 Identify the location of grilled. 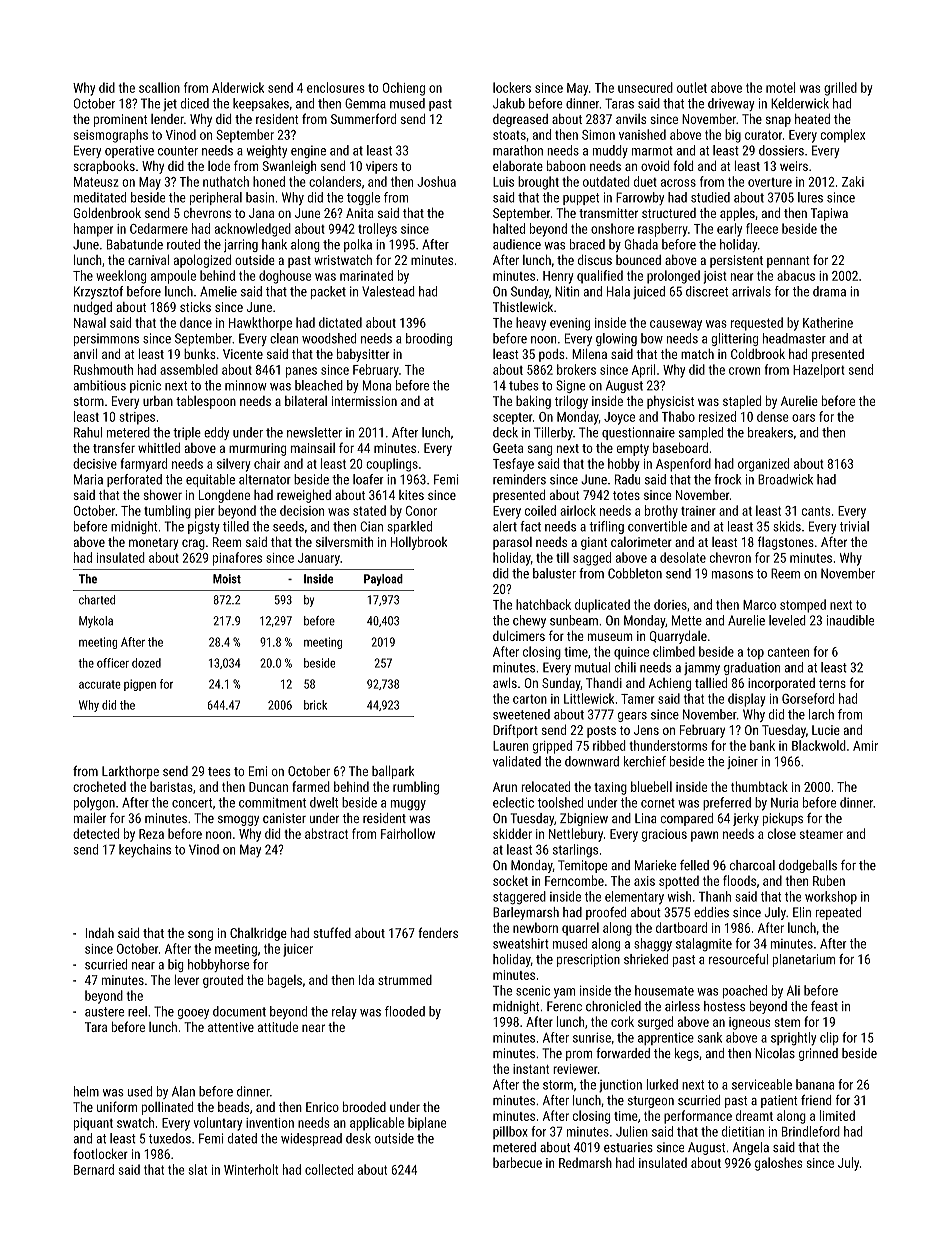
(840, 89).
